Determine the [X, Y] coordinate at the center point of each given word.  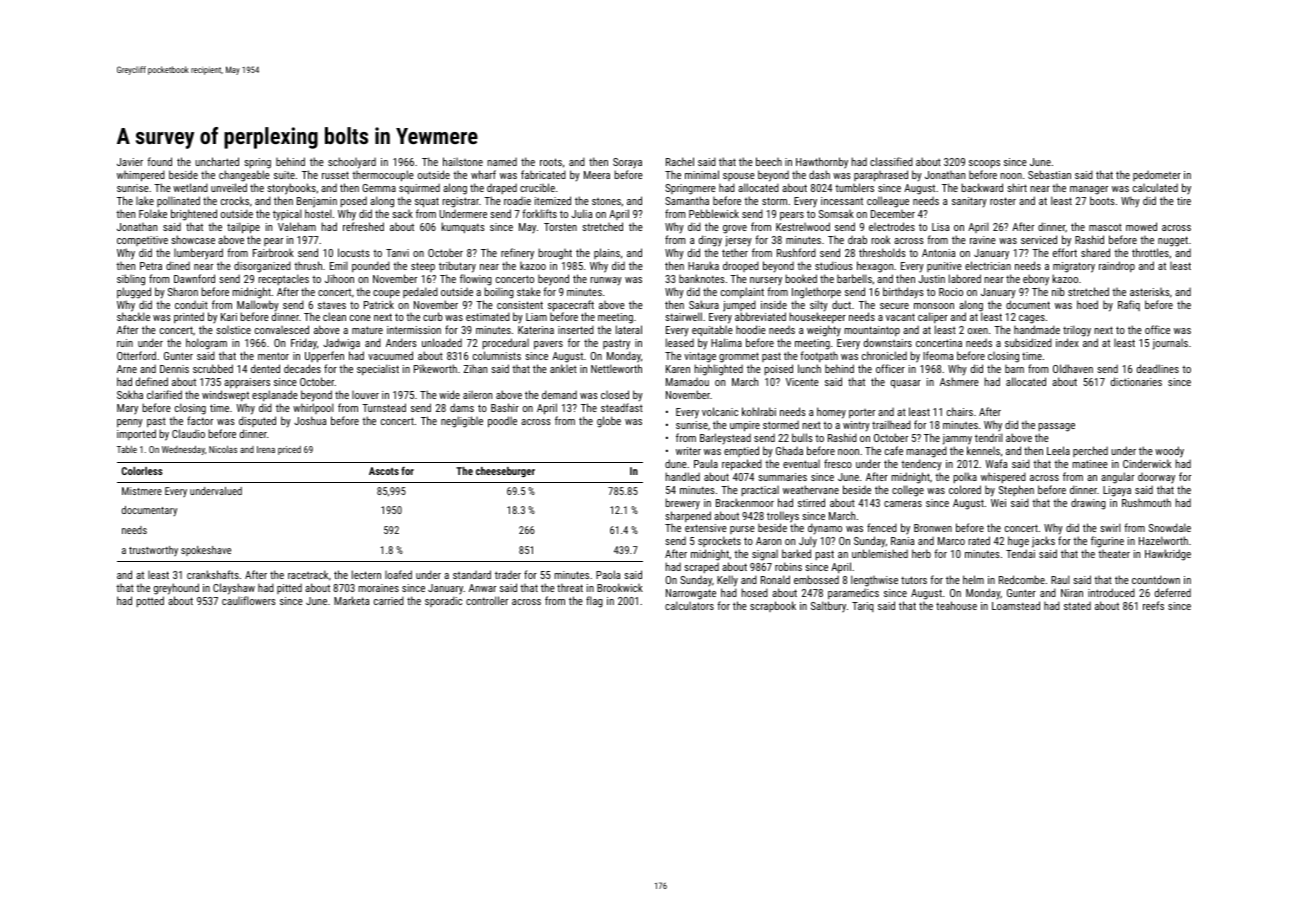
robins [788, 566]
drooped [741, 266]
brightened [194, 215]
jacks [1043, 542]
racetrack [308, 574]
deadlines [1158, 368]
